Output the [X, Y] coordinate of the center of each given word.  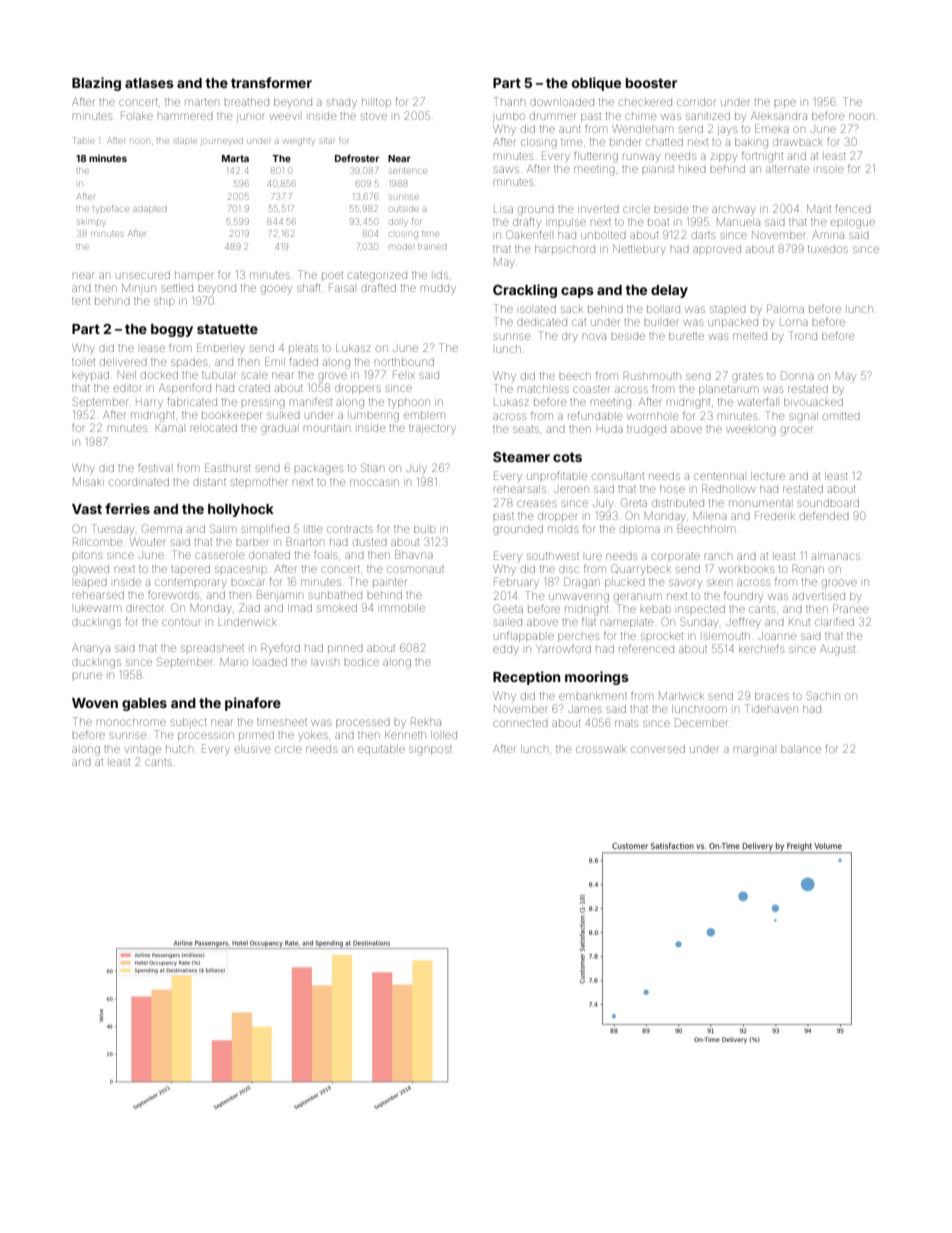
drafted [378, 287]
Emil [275, 361]
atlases [149, 83]
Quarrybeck [641, 570]
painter [389, 582]
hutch [179, 749]
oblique [596, 84]
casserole [219, 555]
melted [750, 336]
